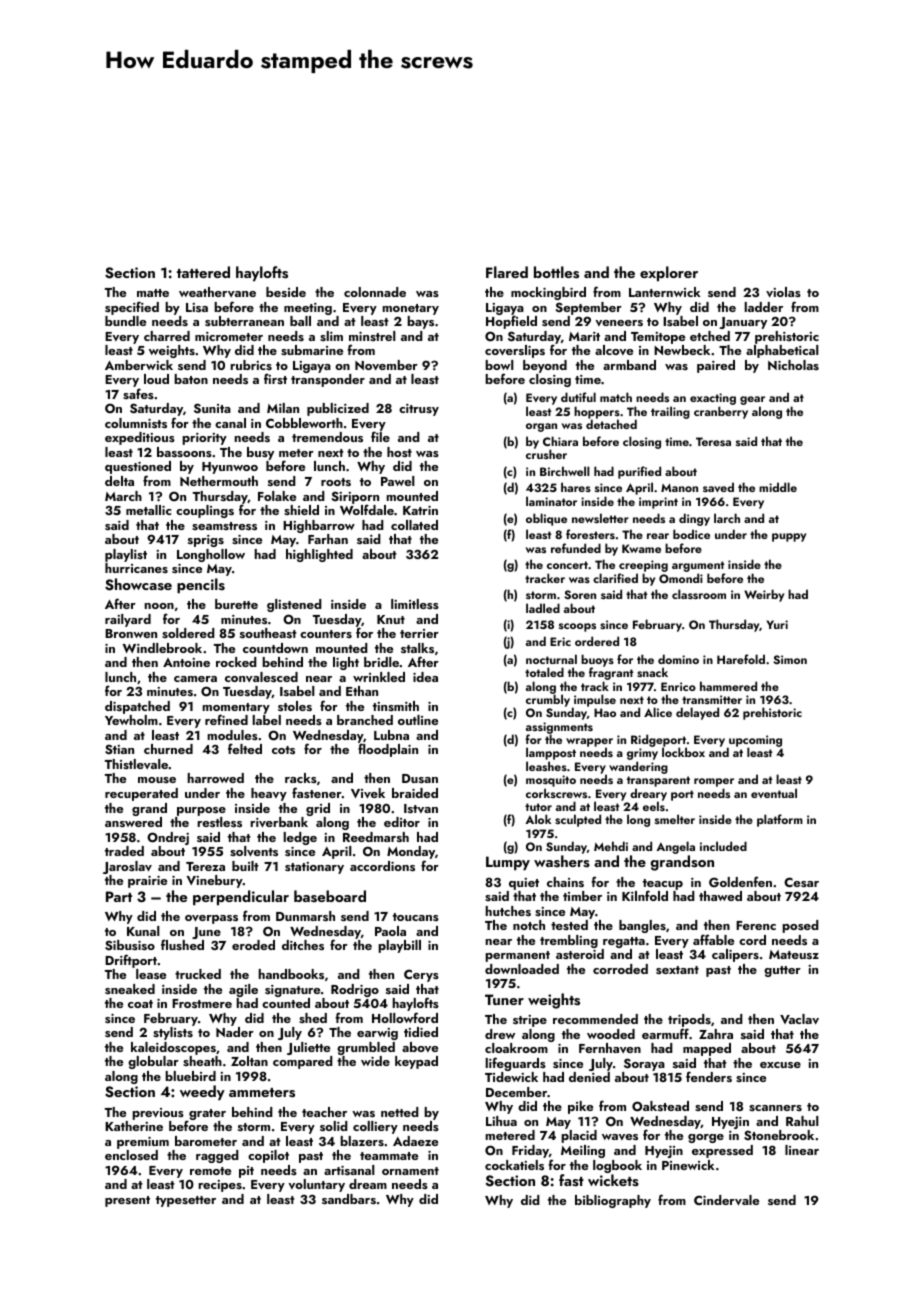 The width and height of the screenshot is (924, 1314). Describe the element at coordinates (303, 1062) in the screenshot. I see `compared` at that location.
